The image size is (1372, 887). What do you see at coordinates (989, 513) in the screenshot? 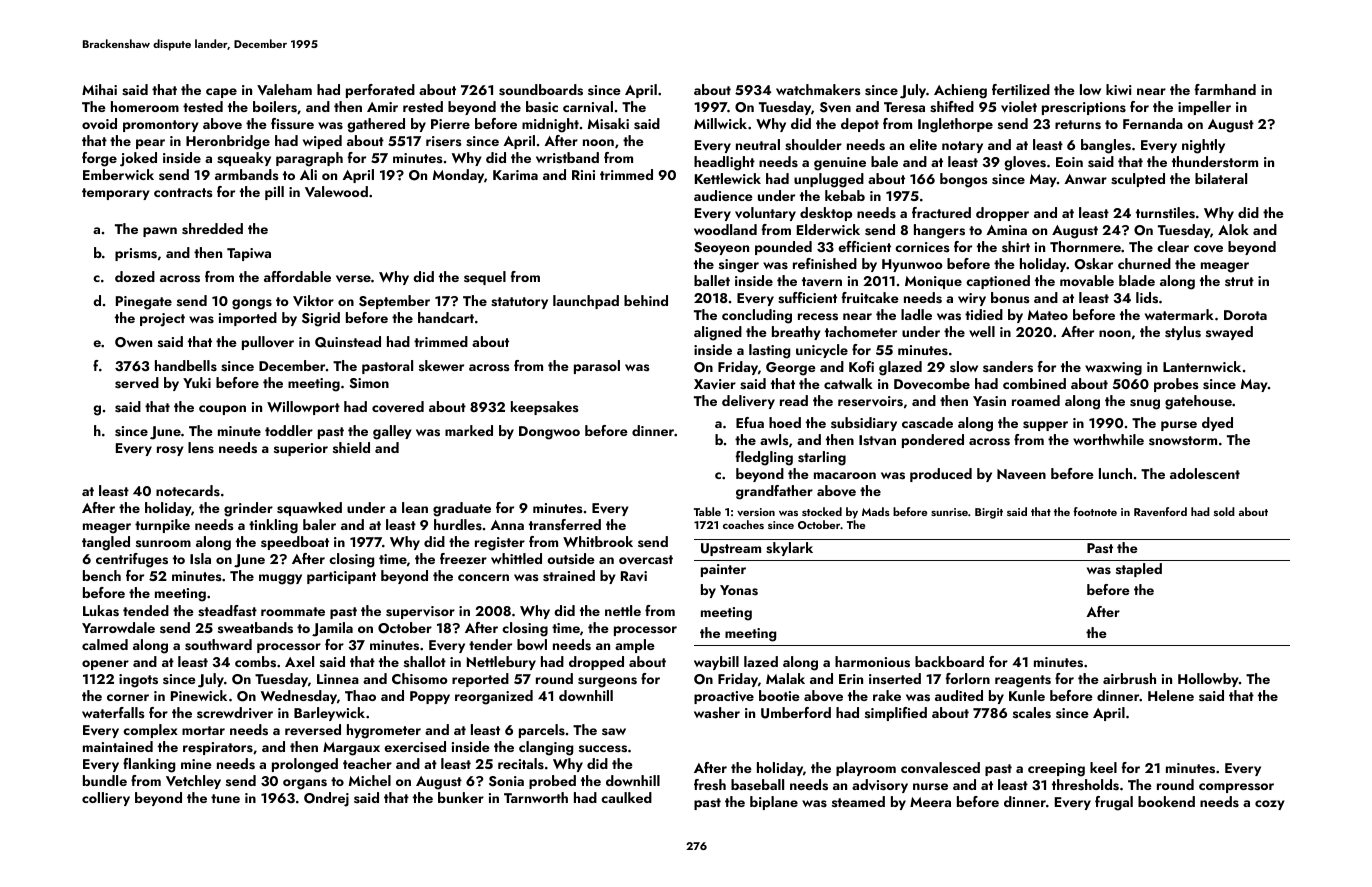
I see `Birgit` at bounding box center [989, 513].
